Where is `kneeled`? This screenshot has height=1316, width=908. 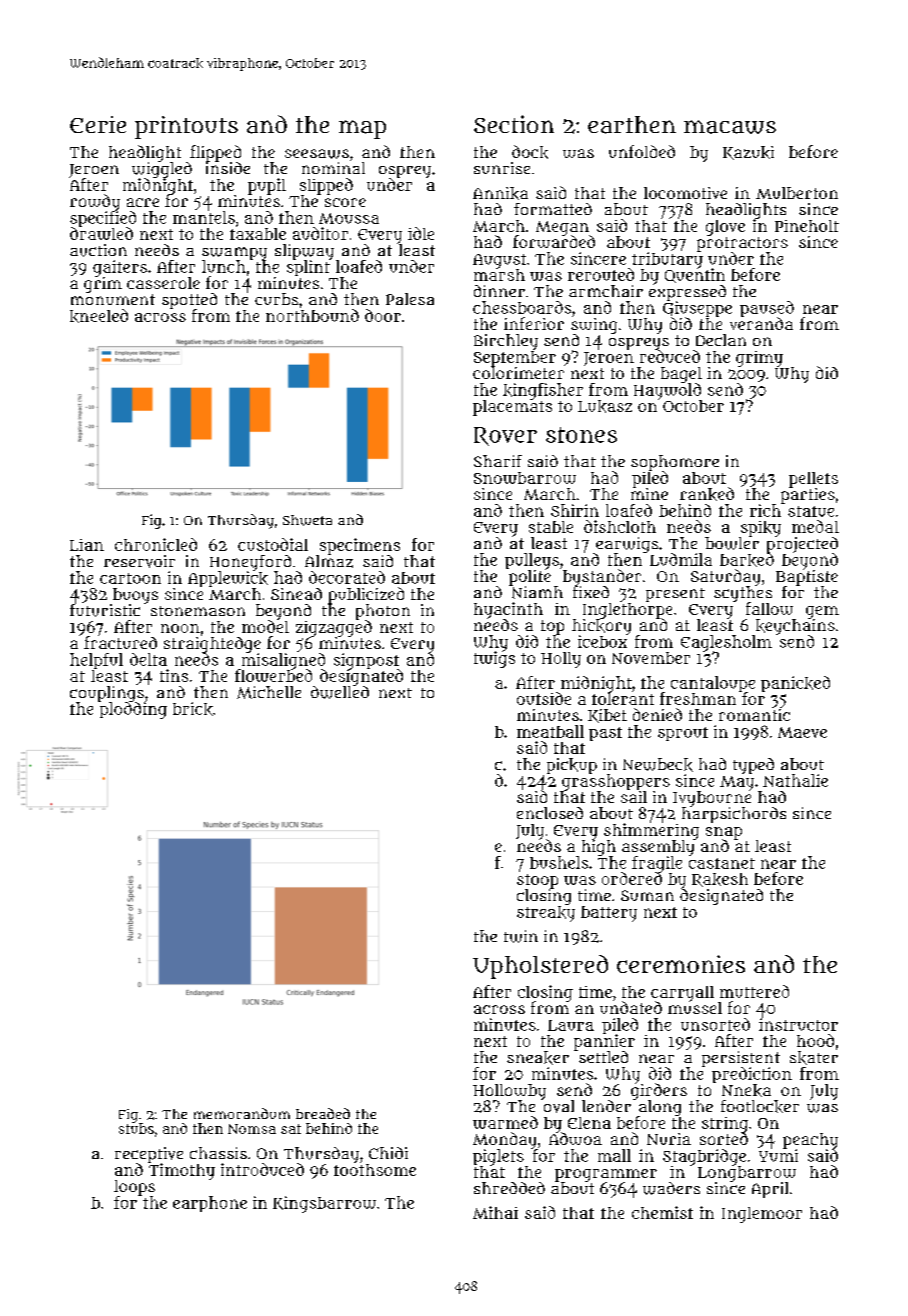 kneeled is located at coordinates (99, 316).
